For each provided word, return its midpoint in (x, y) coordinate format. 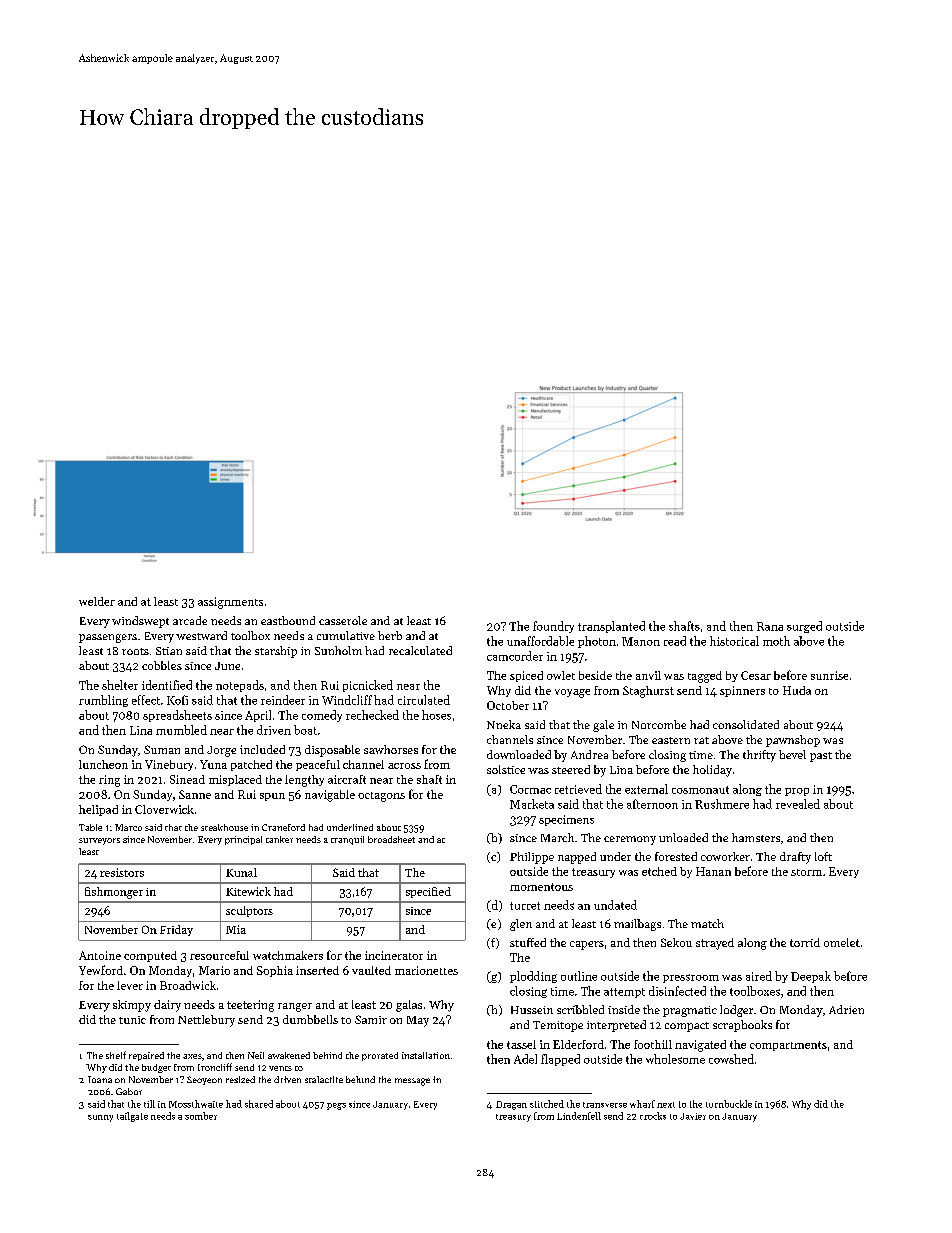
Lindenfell (579, 1116)
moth (776, 641)
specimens (566, 820)
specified (428, 892)
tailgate (132, 1117)
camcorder (515, 656)
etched (659, 871)
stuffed (528, 942)
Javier (693, 1116)
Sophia (275, 971)
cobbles (162, 665)
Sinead (187, 779)
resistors (122, 872)
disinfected (677, 991)
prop (797, 792)
